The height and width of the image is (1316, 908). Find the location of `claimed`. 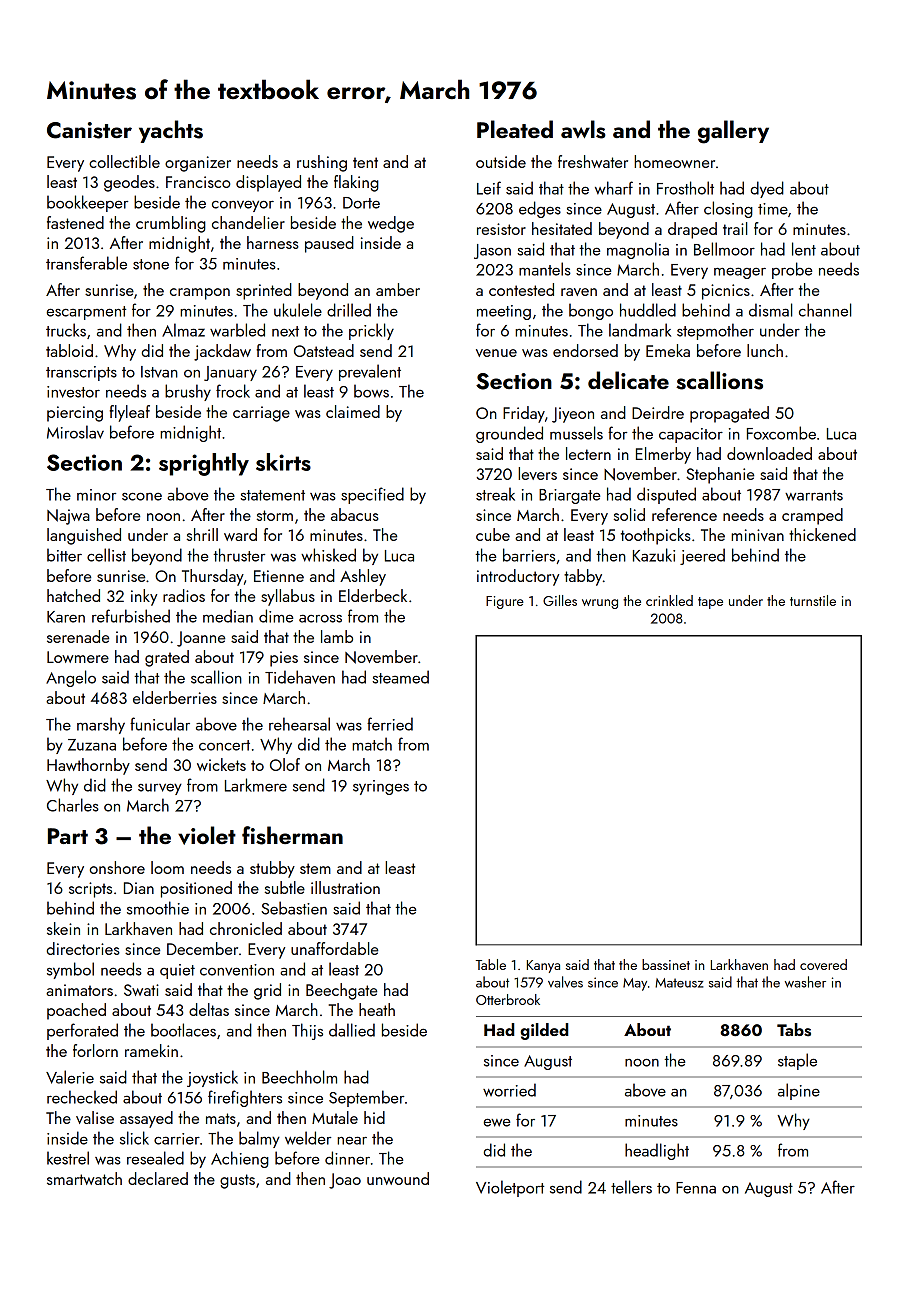

claimed is located at coordinates (353, 411).
